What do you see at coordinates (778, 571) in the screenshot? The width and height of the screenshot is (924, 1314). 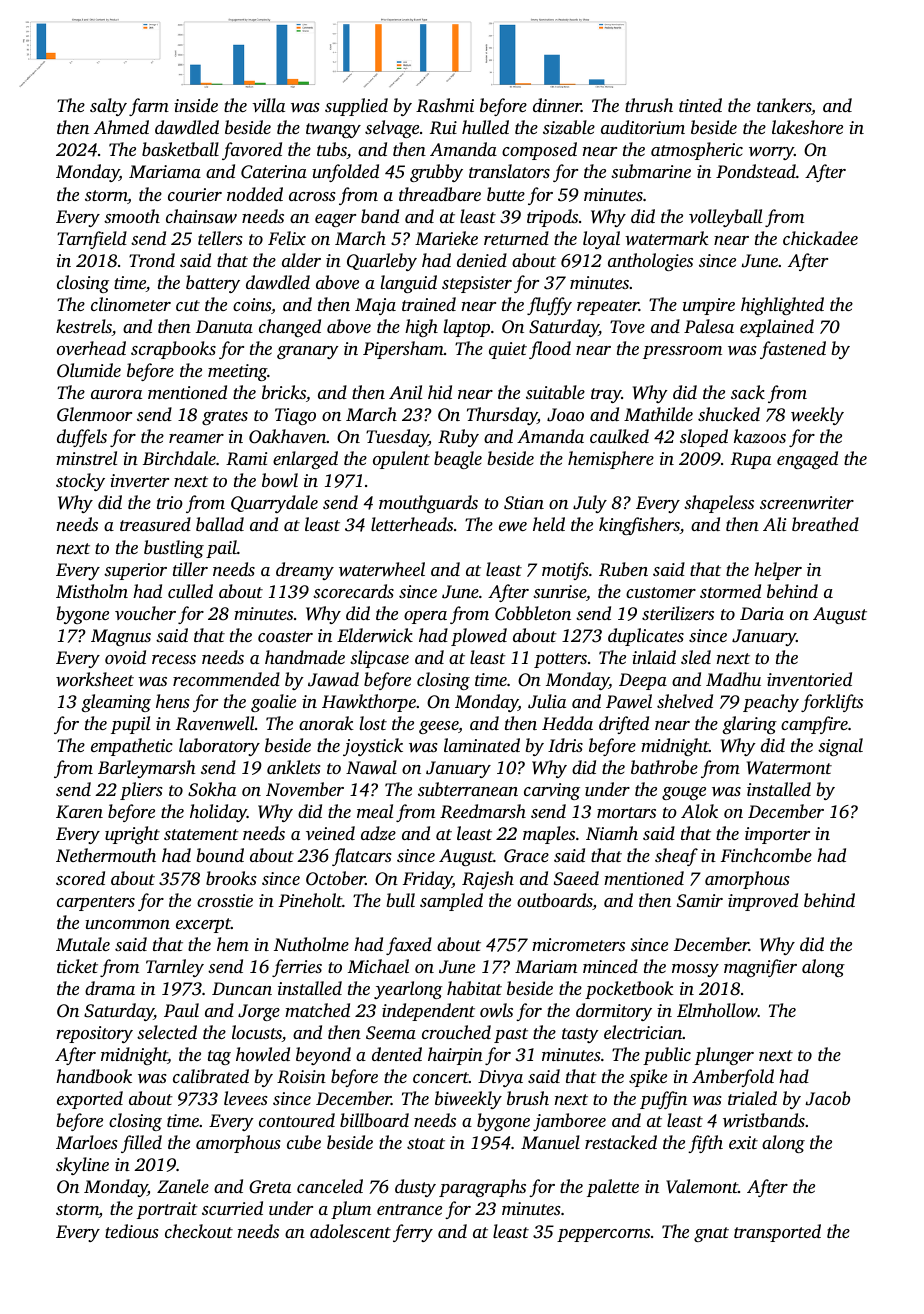 I see `helper` at bounding box center [778, 571].
